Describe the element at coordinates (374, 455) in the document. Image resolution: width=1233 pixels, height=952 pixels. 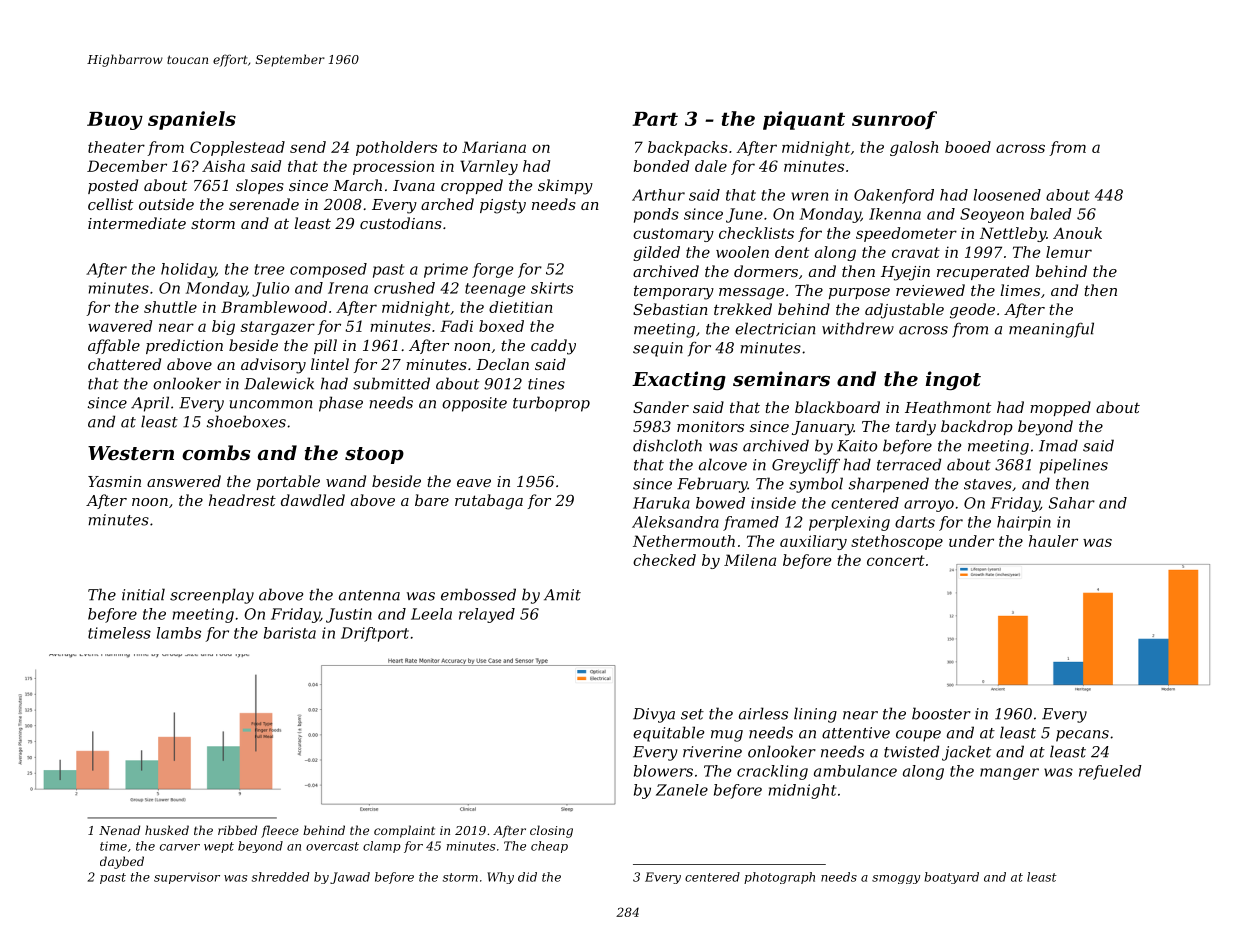
I see `stoop` at that location.
